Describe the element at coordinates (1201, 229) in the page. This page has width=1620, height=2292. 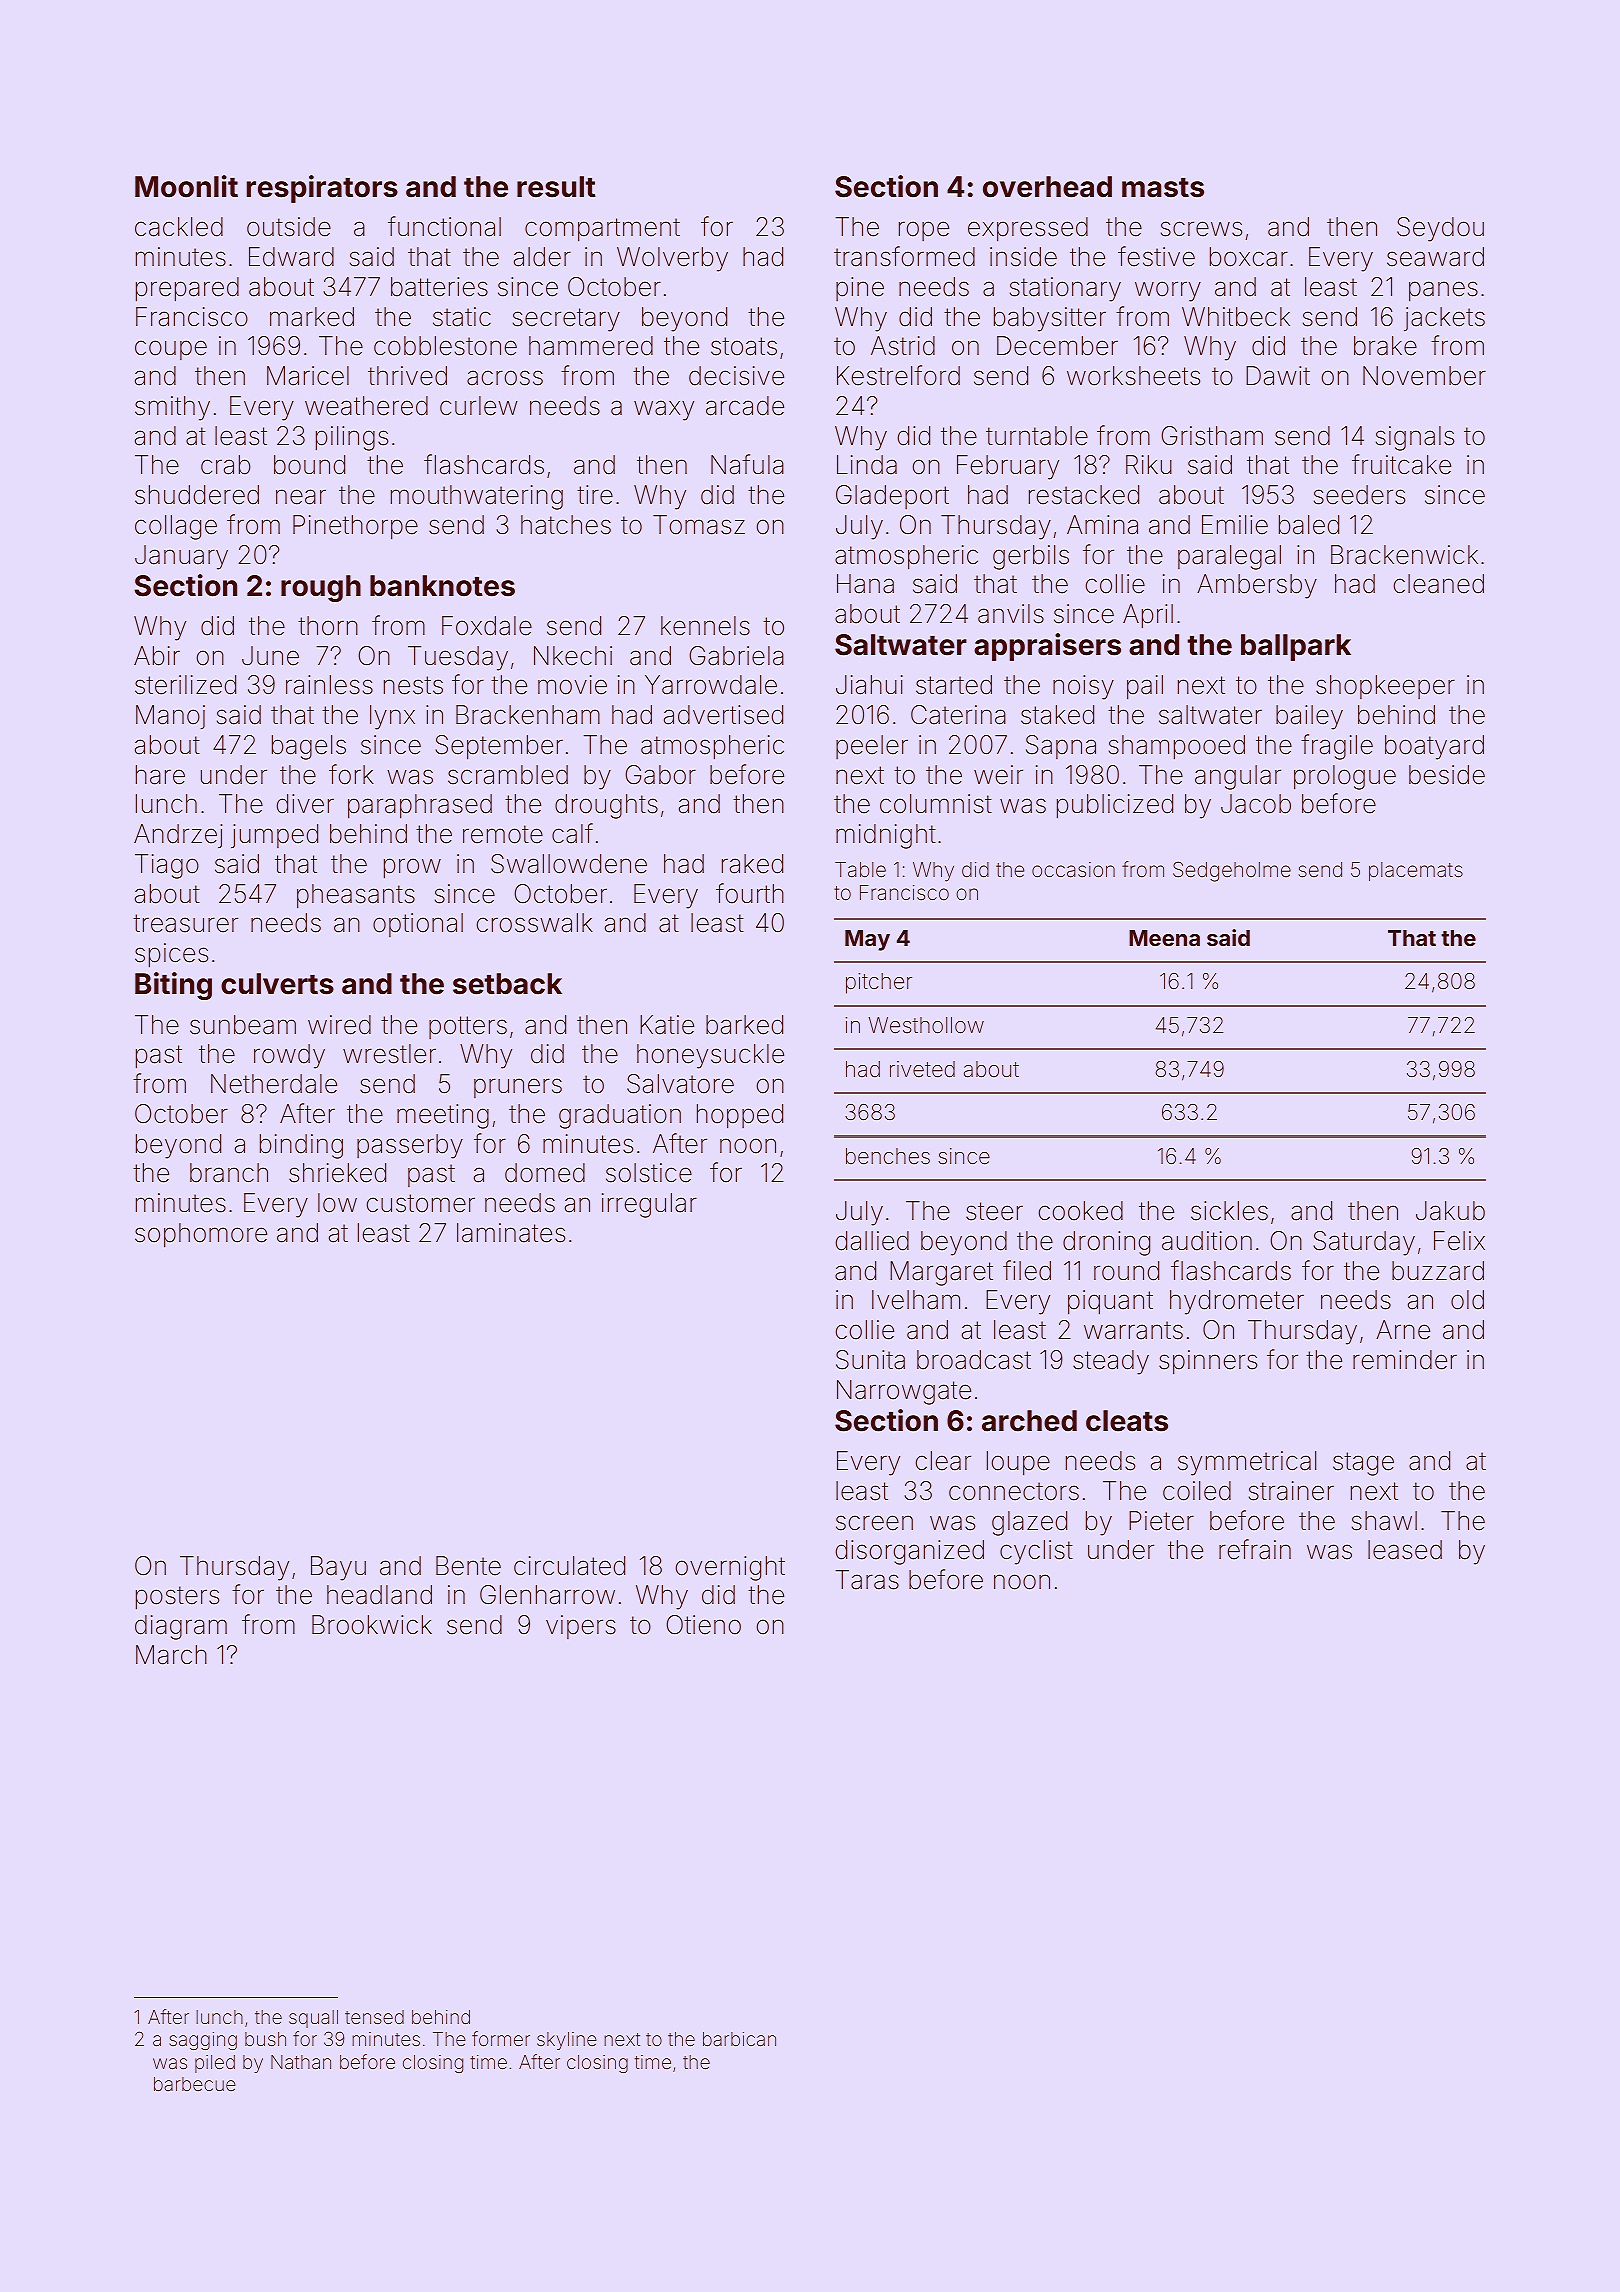
I see `screws` at that location.
